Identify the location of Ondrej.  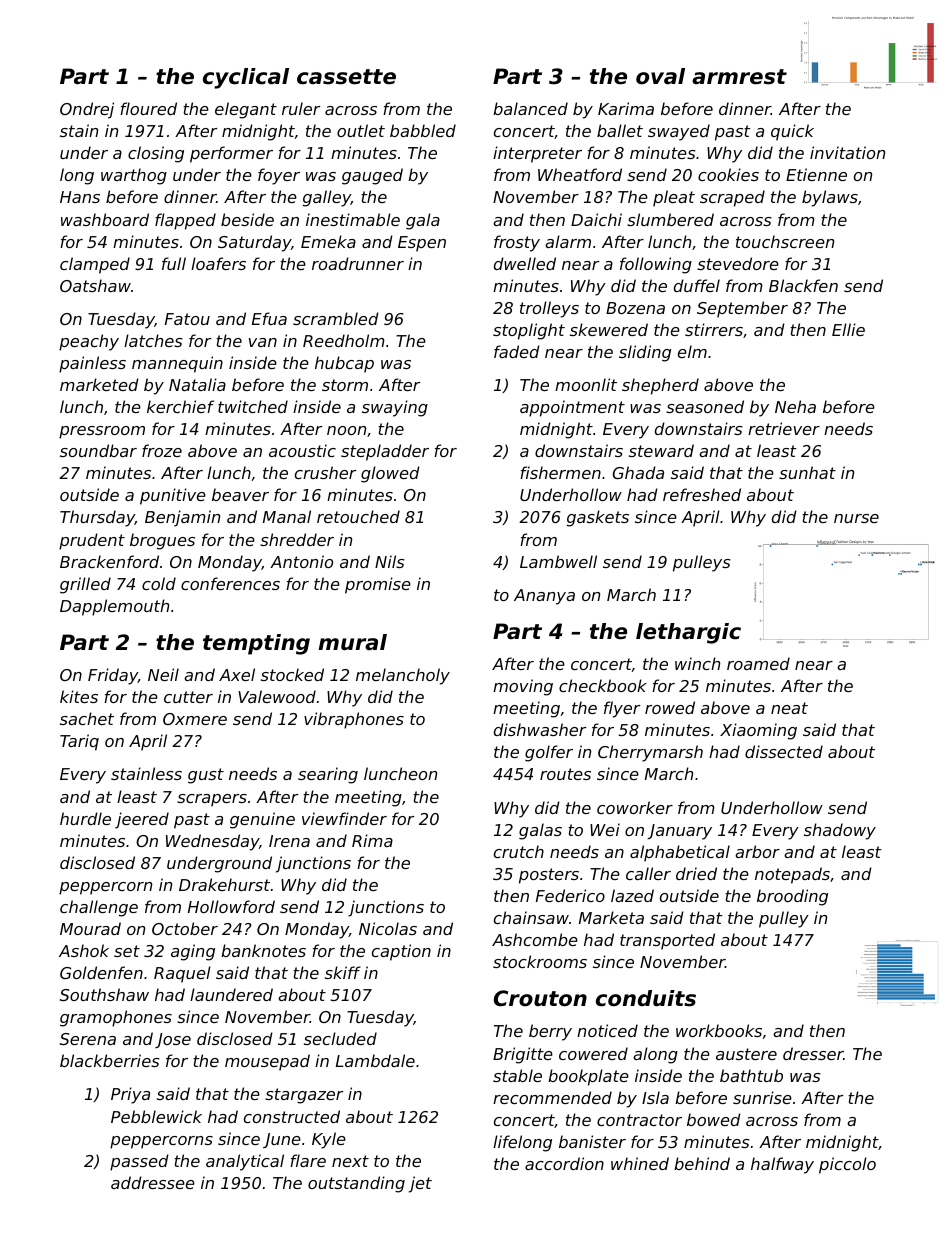
(87, 110).
